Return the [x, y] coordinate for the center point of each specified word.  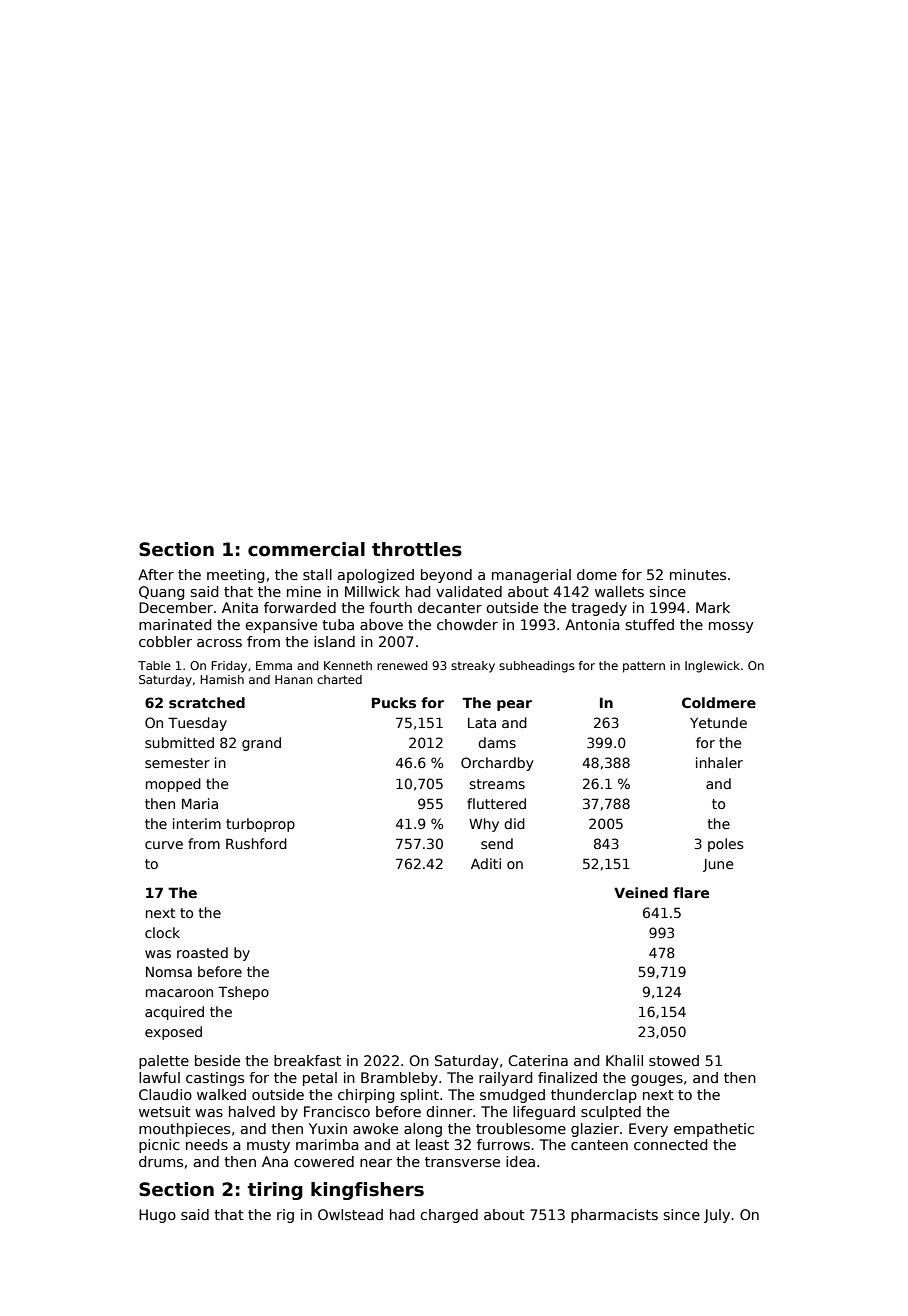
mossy [731, 627]
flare [691, 892]
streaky [473, 667]
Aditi [486, 863]
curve [164, 845]
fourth [390, 607]
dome [597, 574]
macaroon [179, 993]
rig [285, 1216]
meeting [235, 576]
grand [261, 744]
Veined [641, 892]
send [497, 843]
